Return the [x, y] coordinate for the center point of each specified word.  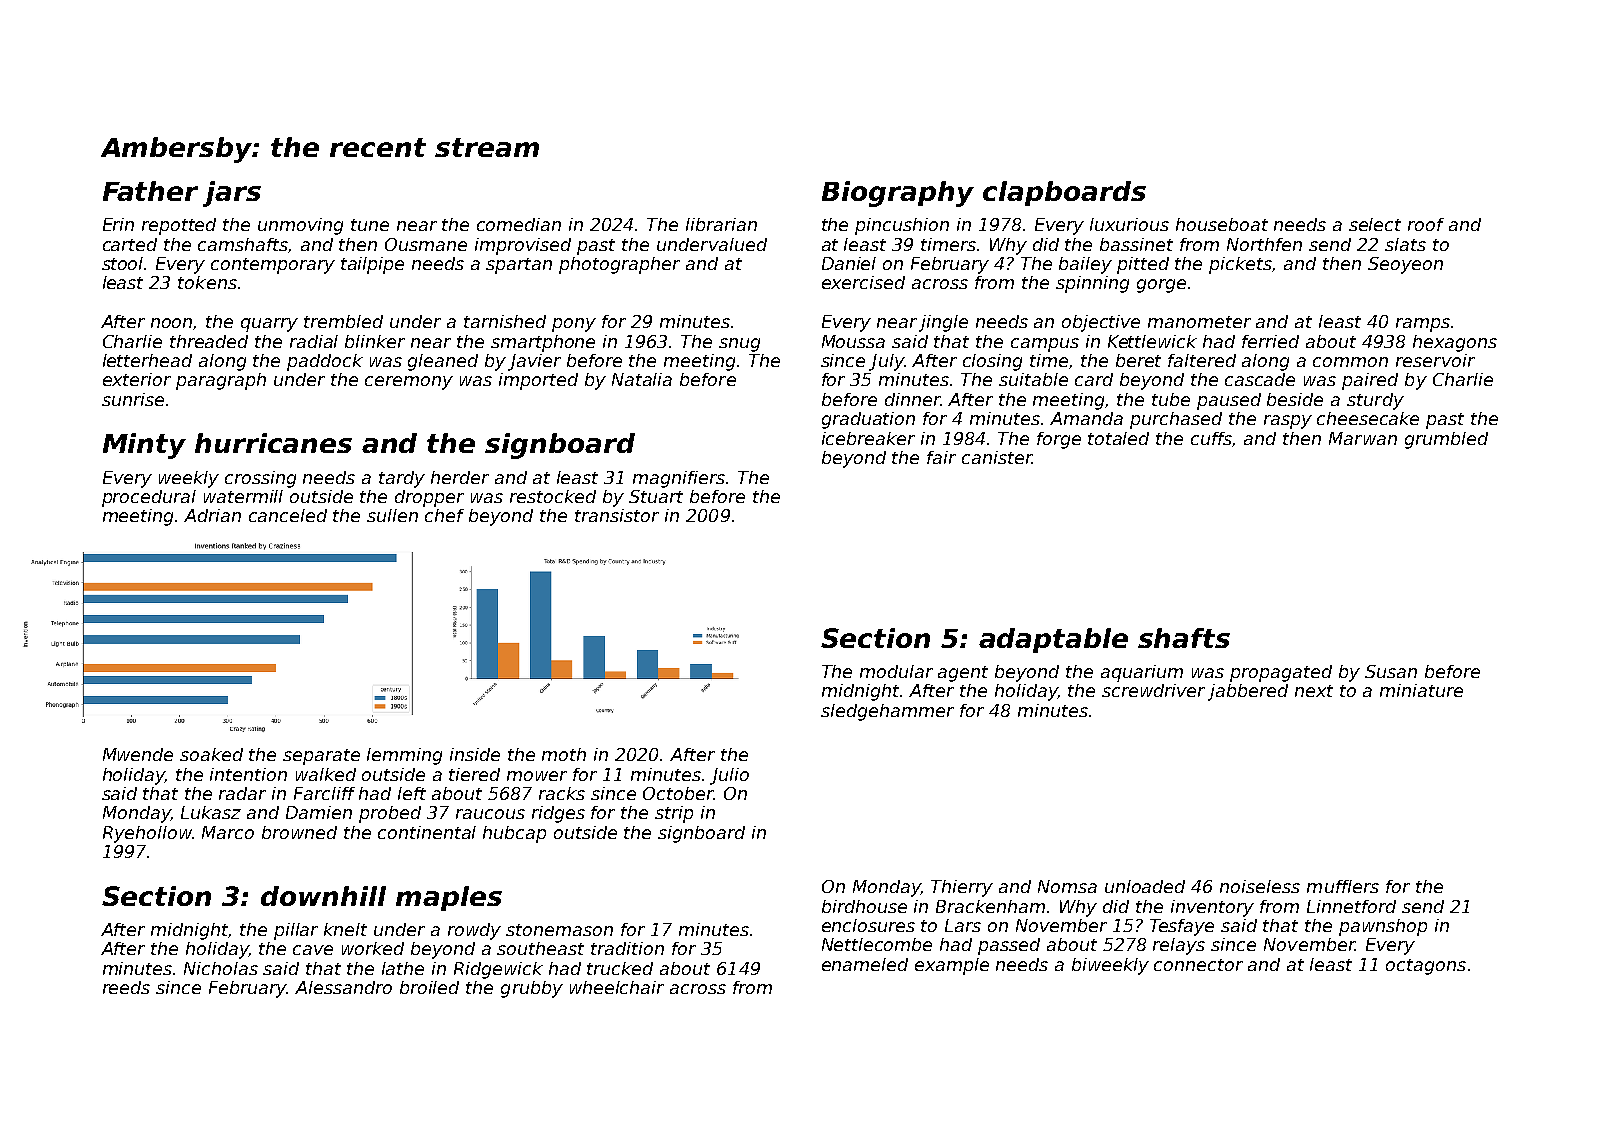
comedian [519, 224]
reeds [126, 987]
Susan [1391, 671]
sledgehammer [887, 712]
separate [321, 757]
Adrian [212, 515]
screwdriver [1153, 690]
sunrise [133, 399]
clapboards [1064, 193]
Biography [898, 194]
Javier [534, 362]
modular [896, 671]
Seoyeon [1405, 265]
